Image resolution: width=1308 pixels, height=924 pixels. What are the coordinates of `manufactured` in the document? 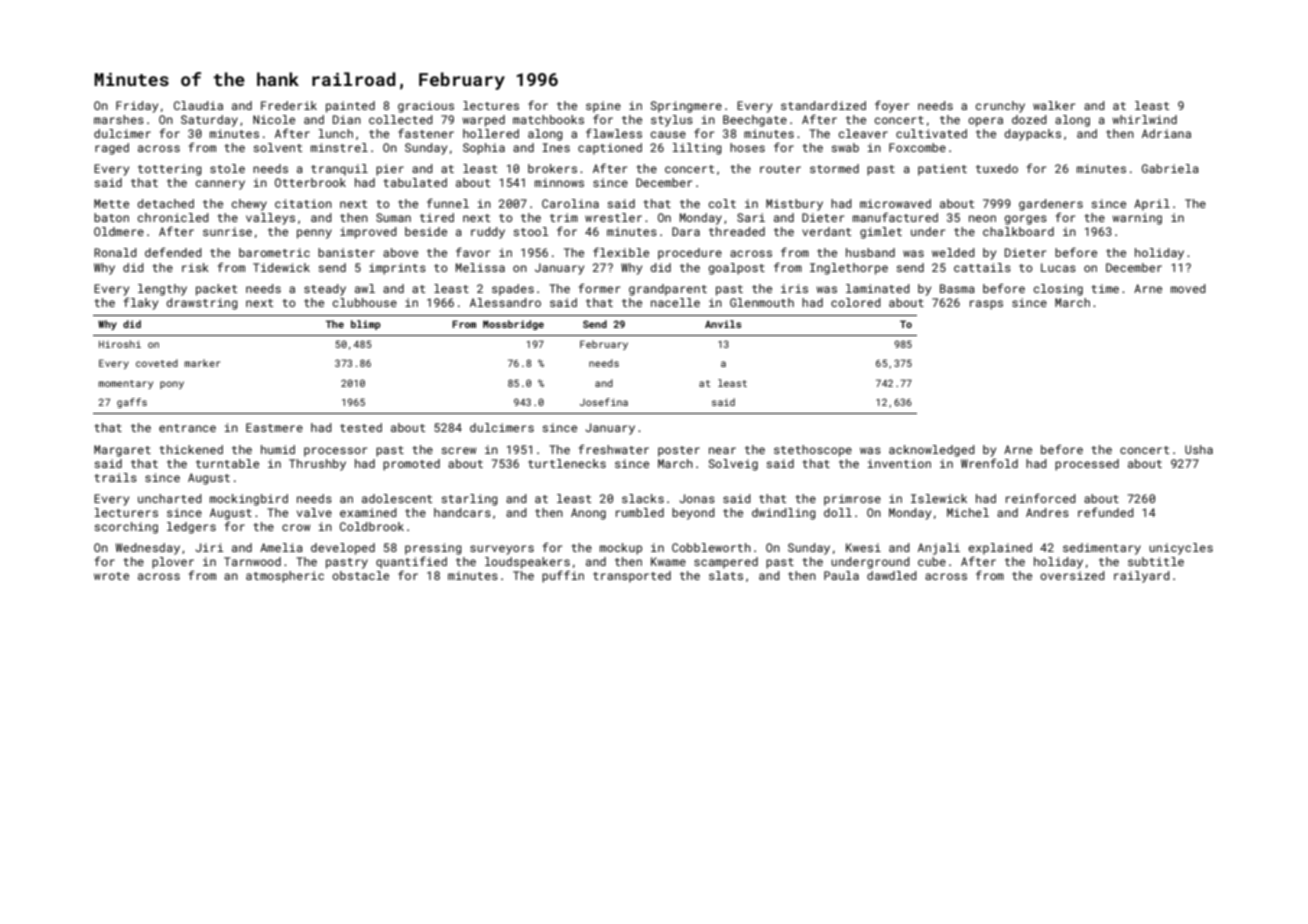 It's located at (895, 217).
